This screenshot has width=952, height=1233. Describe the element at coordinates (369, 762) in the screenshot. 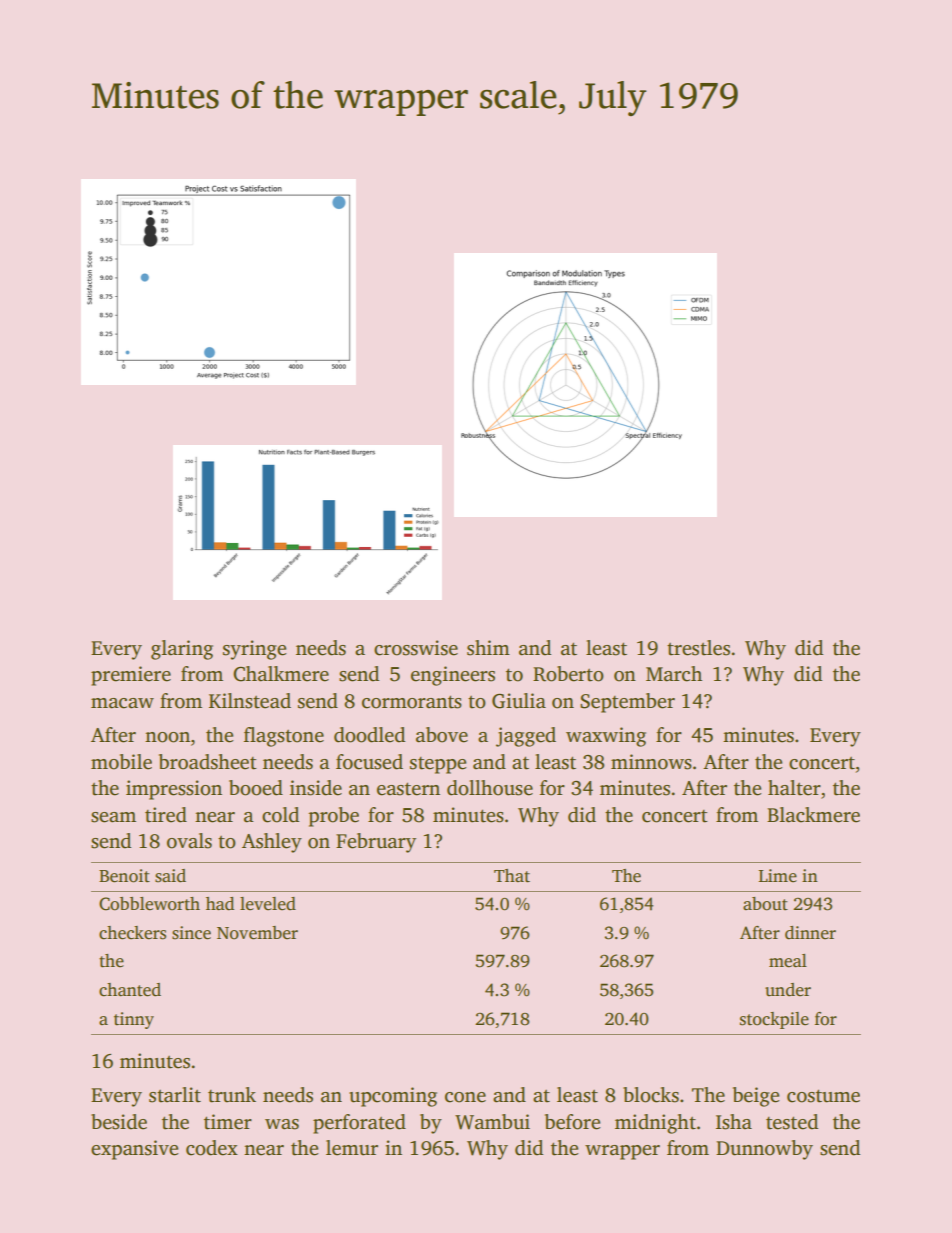

I see `focused` at that location.
